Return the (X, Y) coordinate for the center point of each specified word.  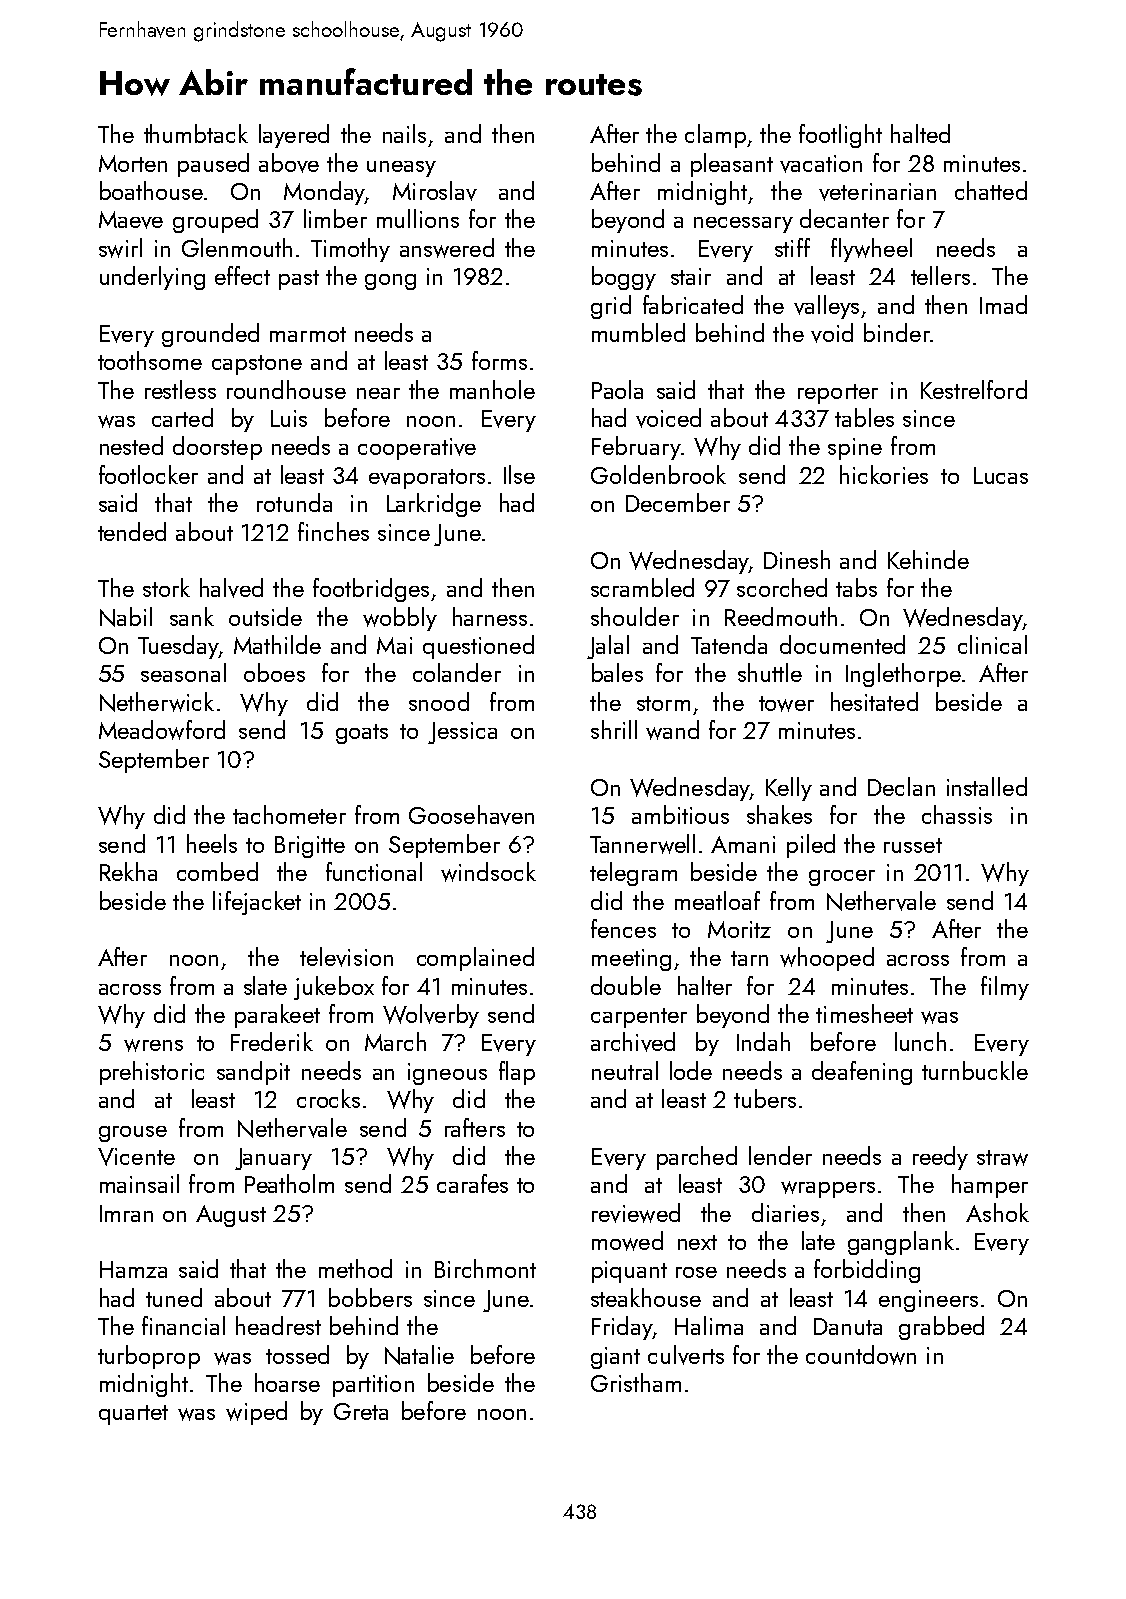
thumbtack (196, 133)
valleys (826, 307)
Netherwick (157, 702)
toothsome (150, 360)
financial (183, 1325)
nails (404, 133)
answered (447, 248)
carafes (472, 1183)
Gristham (636, 1382)
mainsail (139, 1183)
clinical (992, 644)
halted (920, 133)
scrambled (642, 587)
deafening (862, 1073)
